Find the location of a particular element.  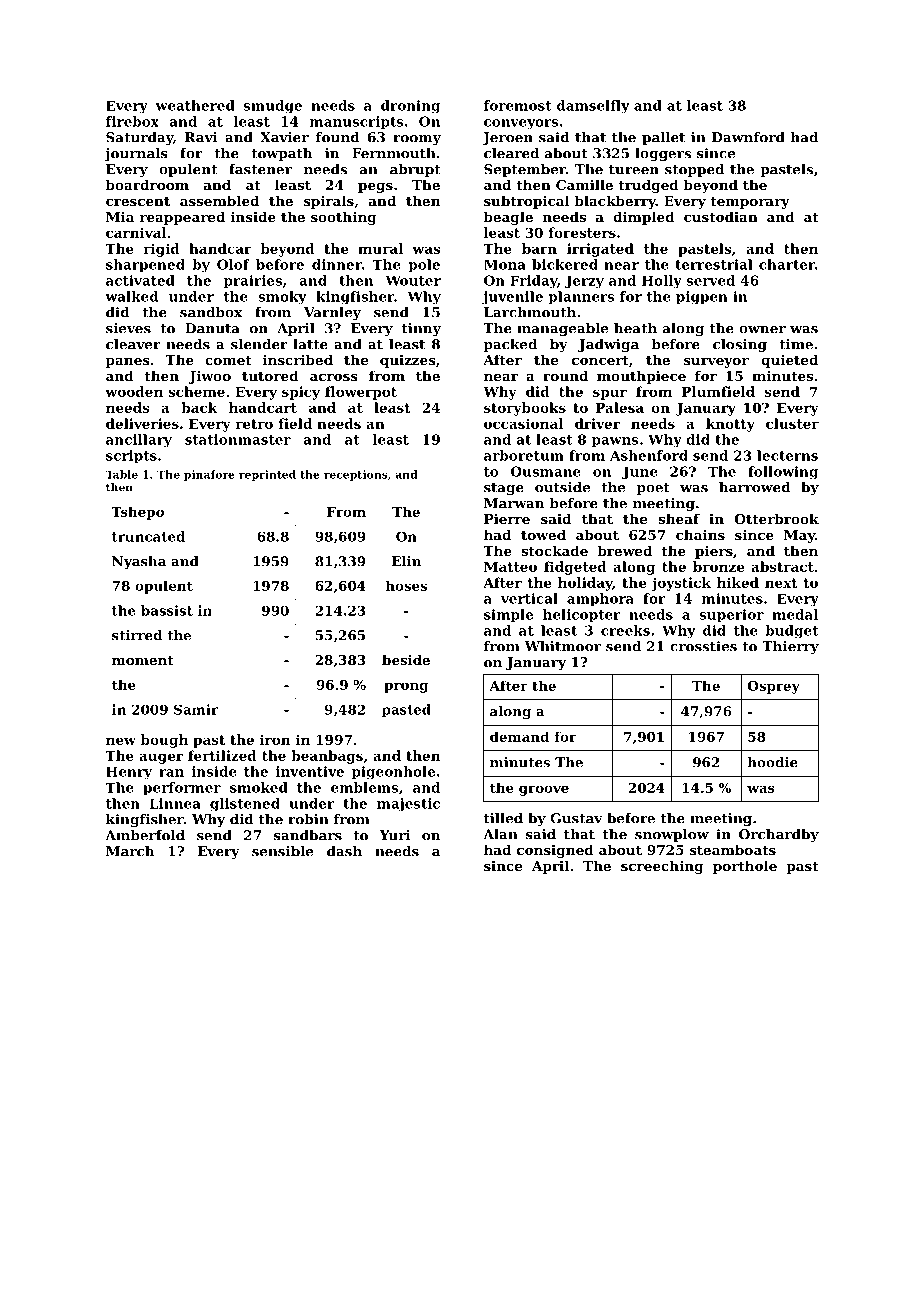

time is located at coordinates (796, 344).
